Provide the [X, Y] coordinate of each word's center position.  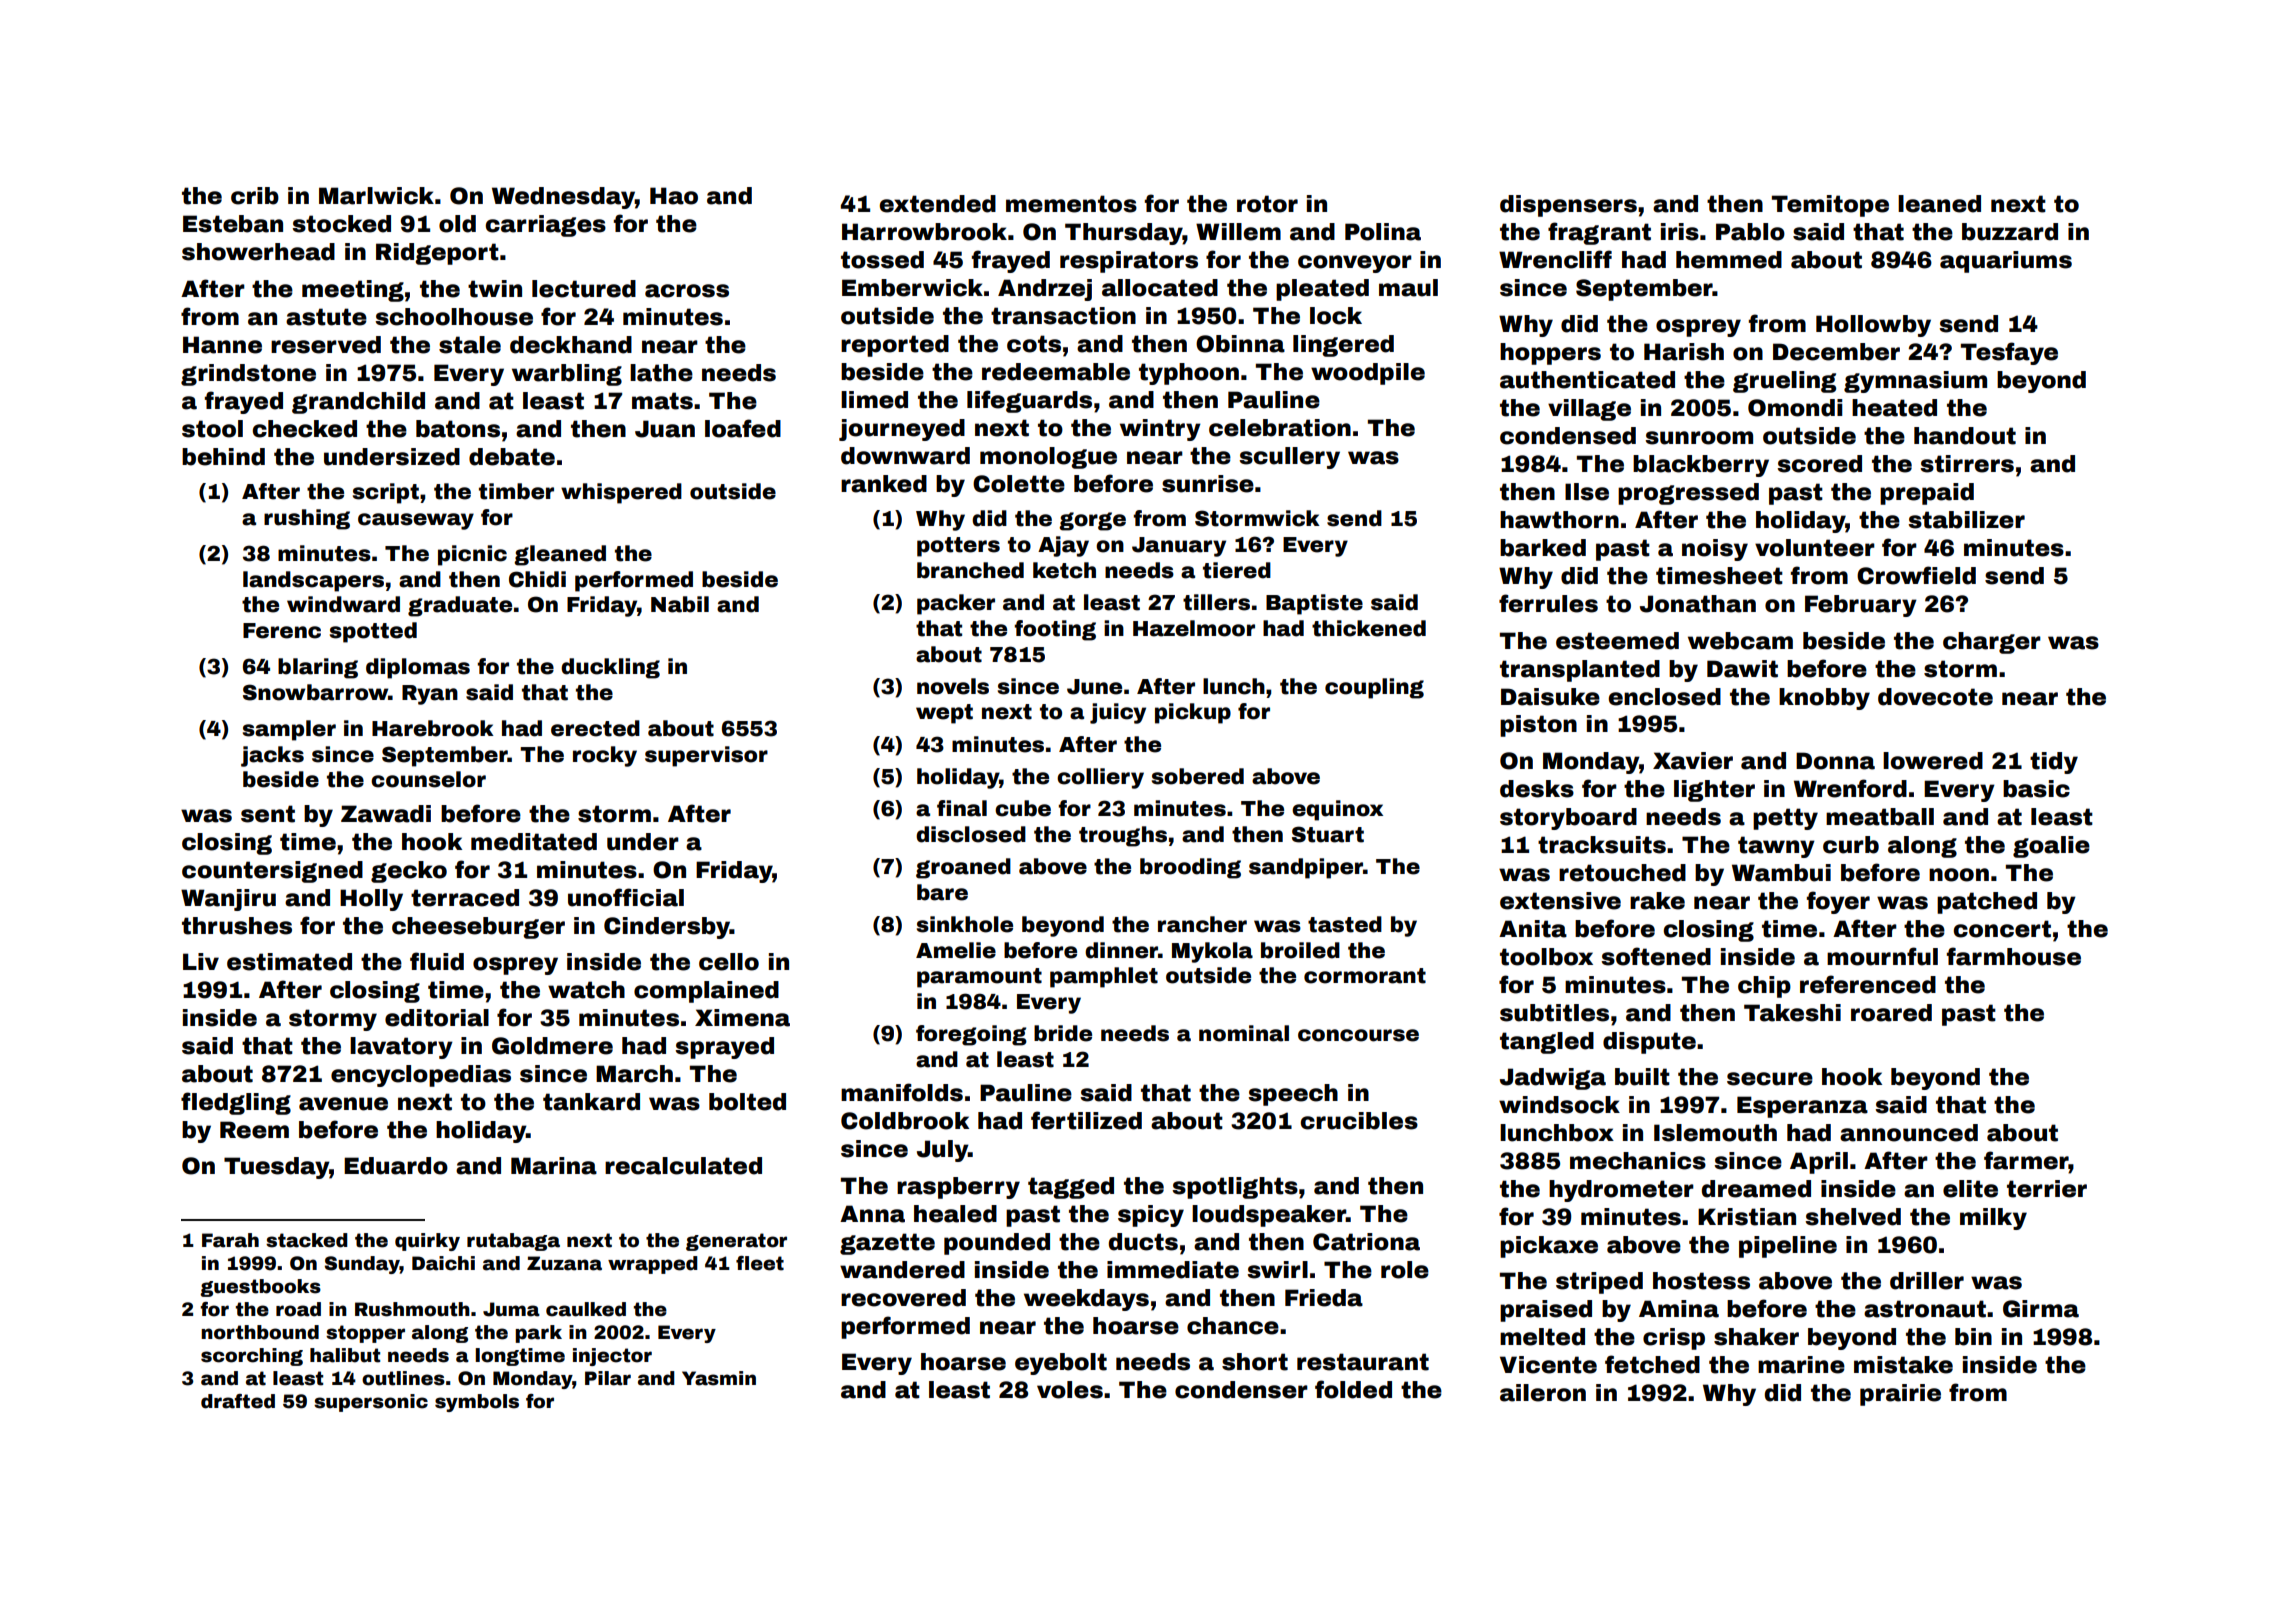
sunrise [1208, 484]
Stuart [1328, 834]
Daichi [443, 1263]
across [687, 291]
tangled [1547, 1043]
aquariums [2006, 262]
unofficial [626, 897]
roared [1891, 1013]
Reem [254, 1130]
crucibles [1359, 1121]
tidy [2054, 763]
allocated [1160, 288]
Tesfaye [2009, 353]
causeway [416, 521]
